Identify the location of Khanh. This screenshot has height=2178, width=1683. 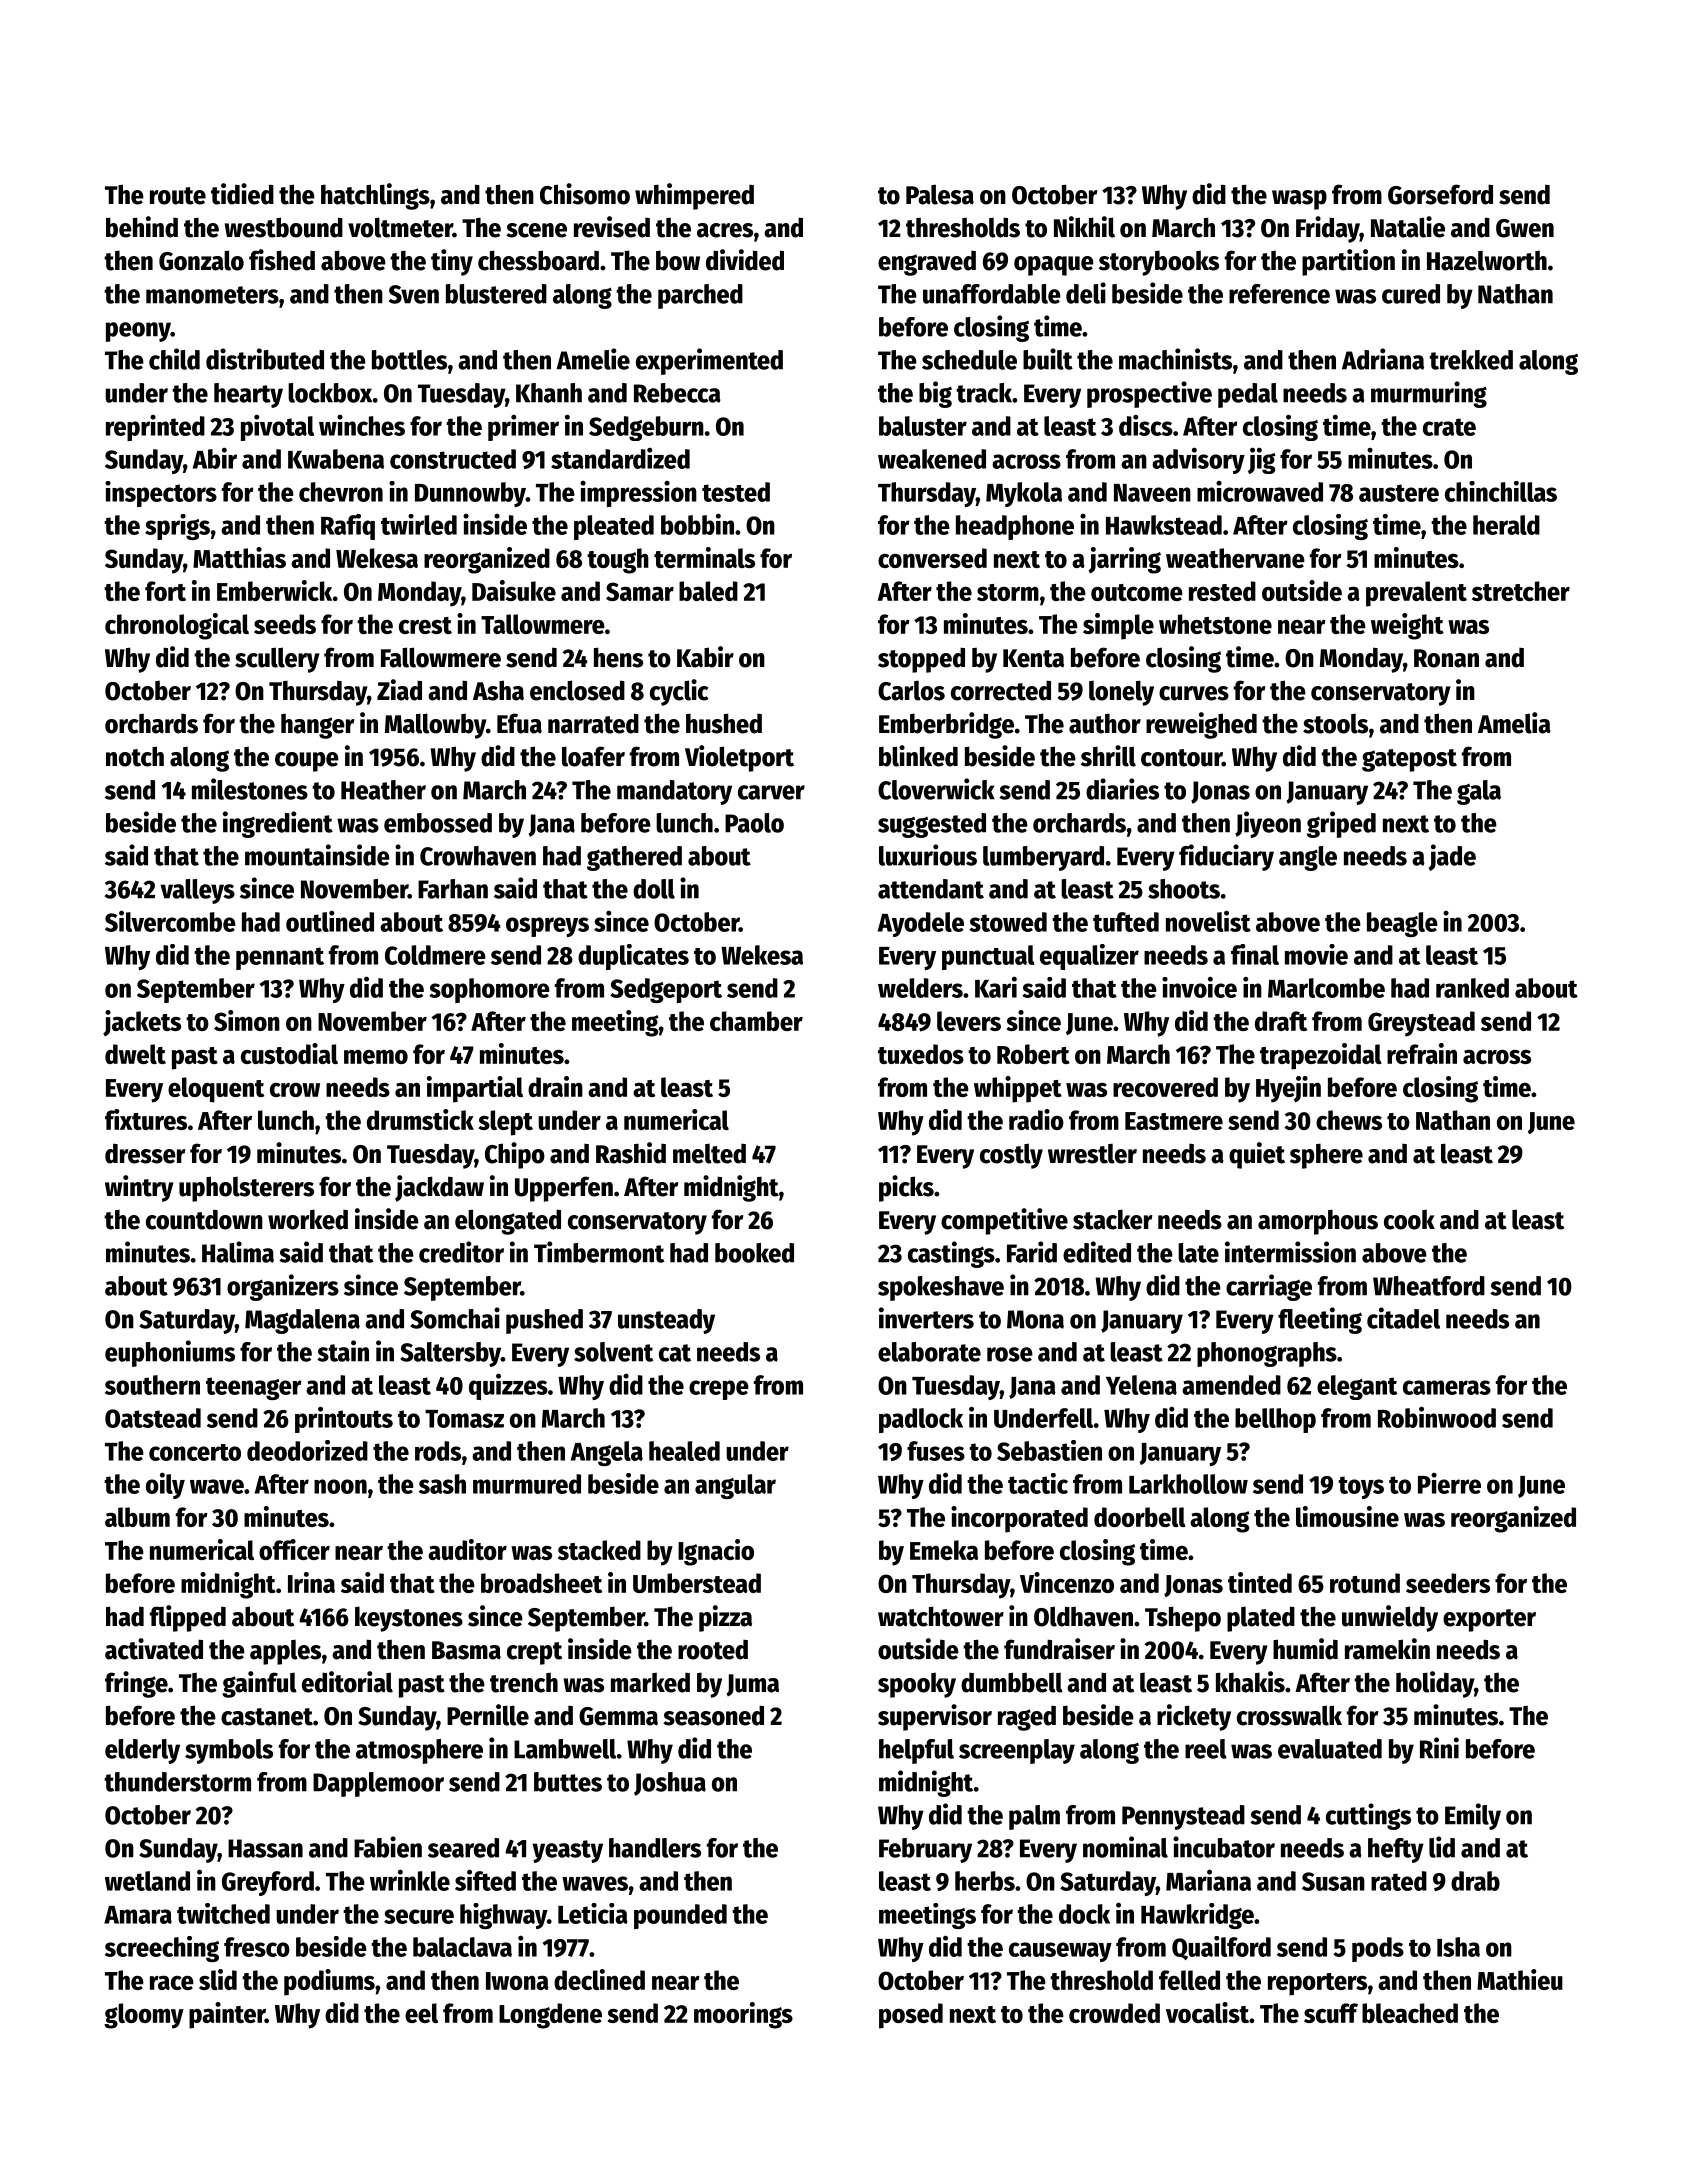
(549, 393).
